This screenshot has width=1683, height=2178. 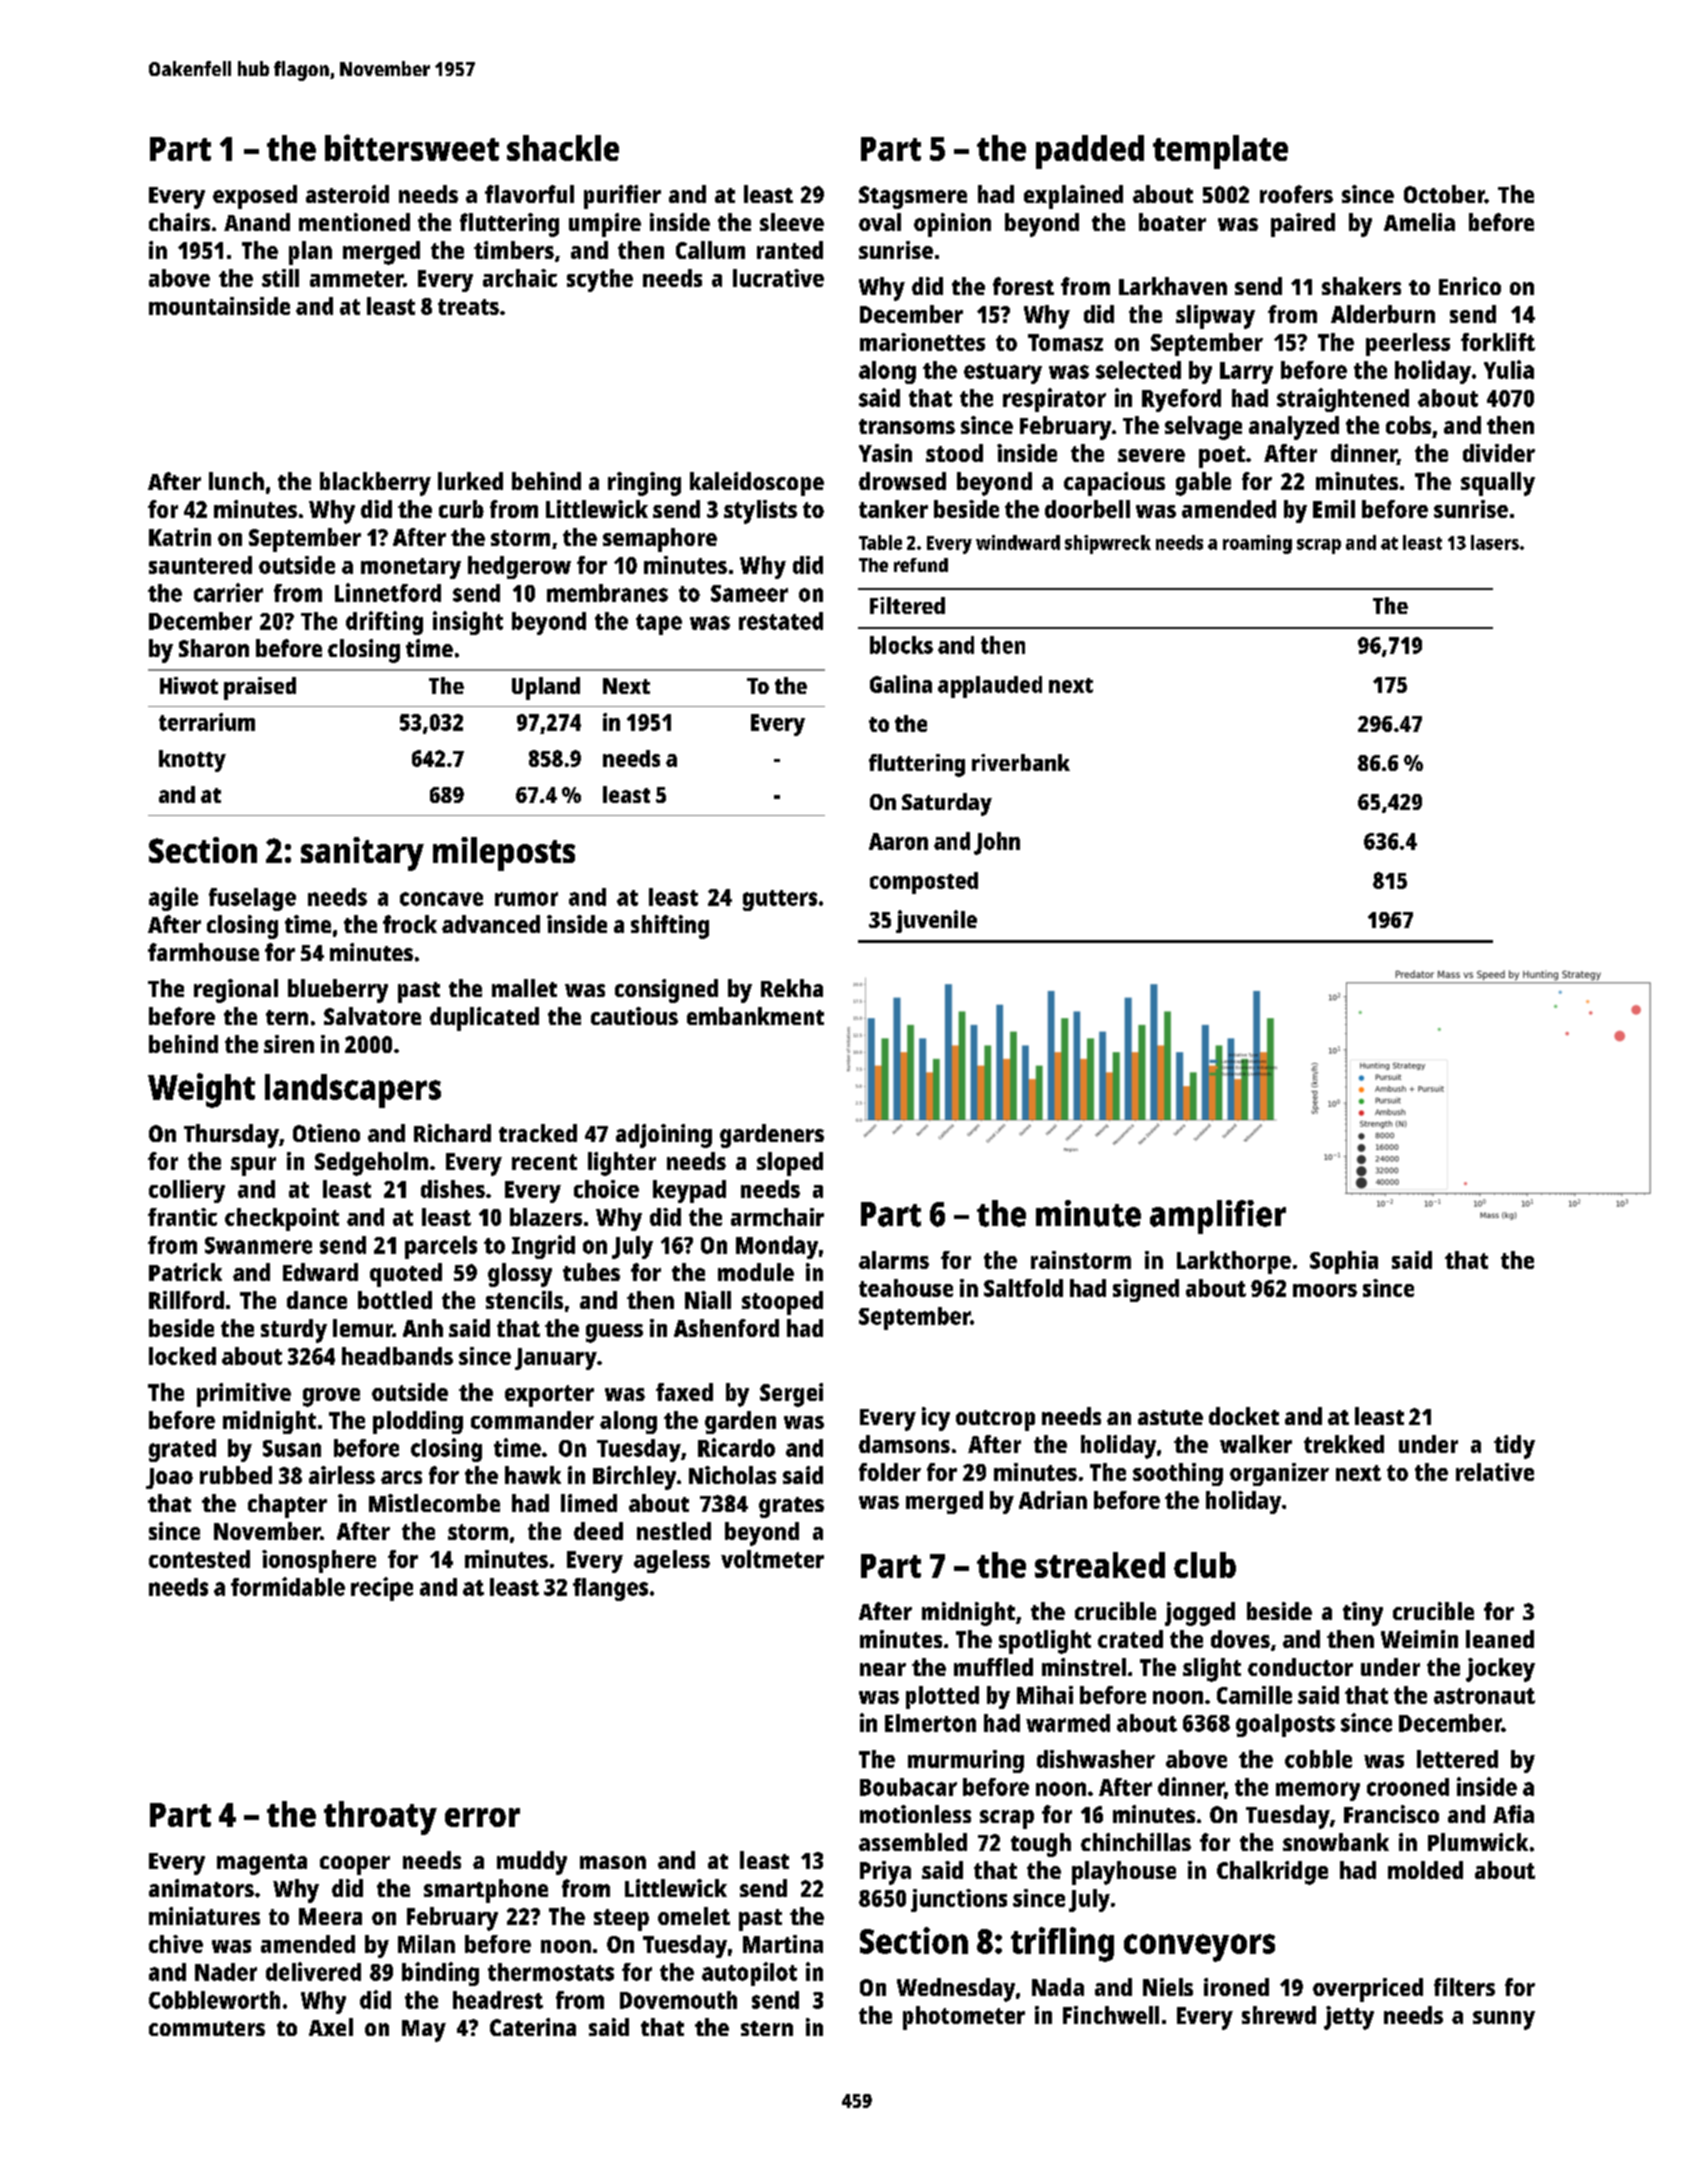 I want to click on Sedgeholm, so click(x=371, y=1164).
